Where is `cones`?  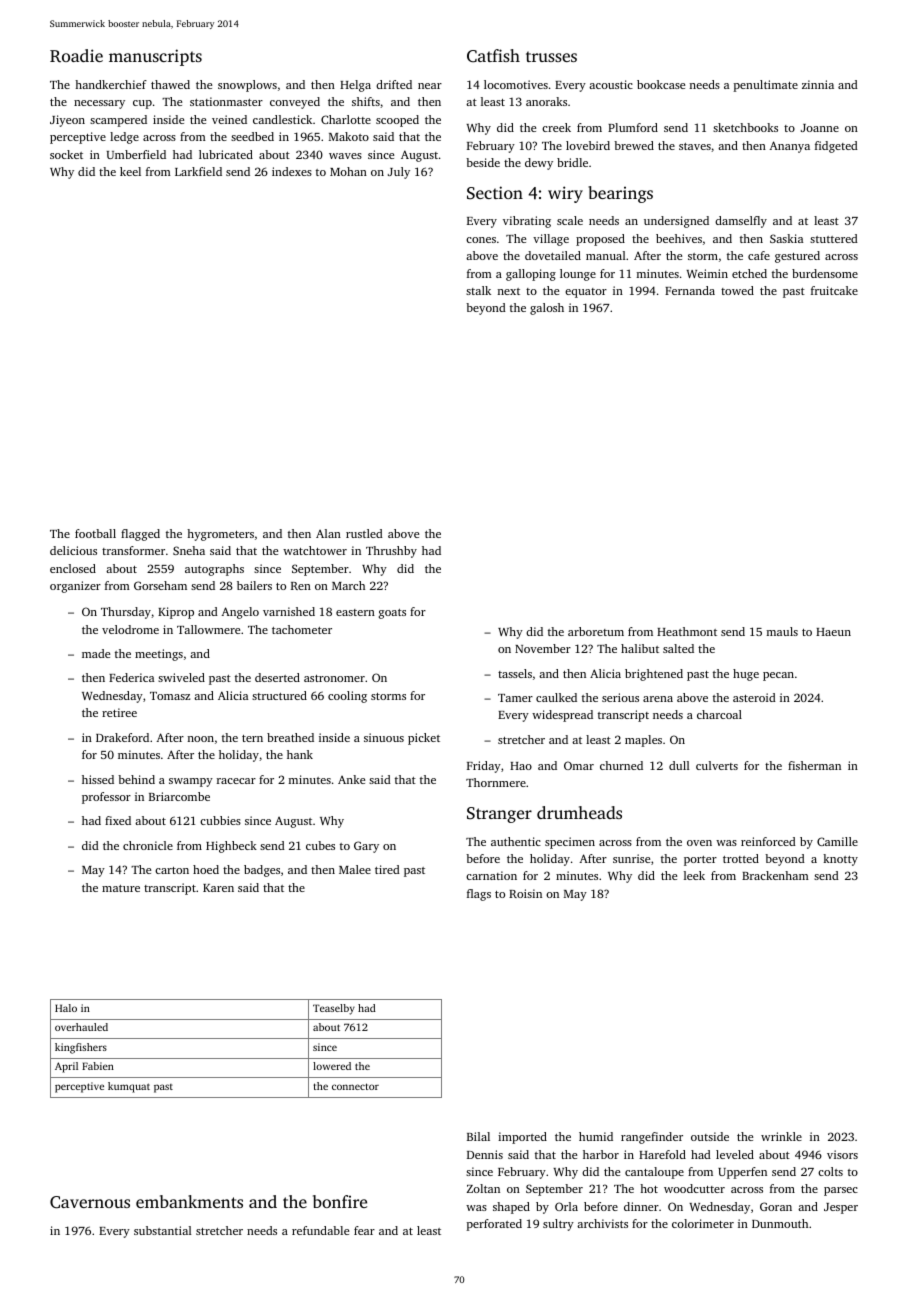 cones is located at coordinates (481, 240).
